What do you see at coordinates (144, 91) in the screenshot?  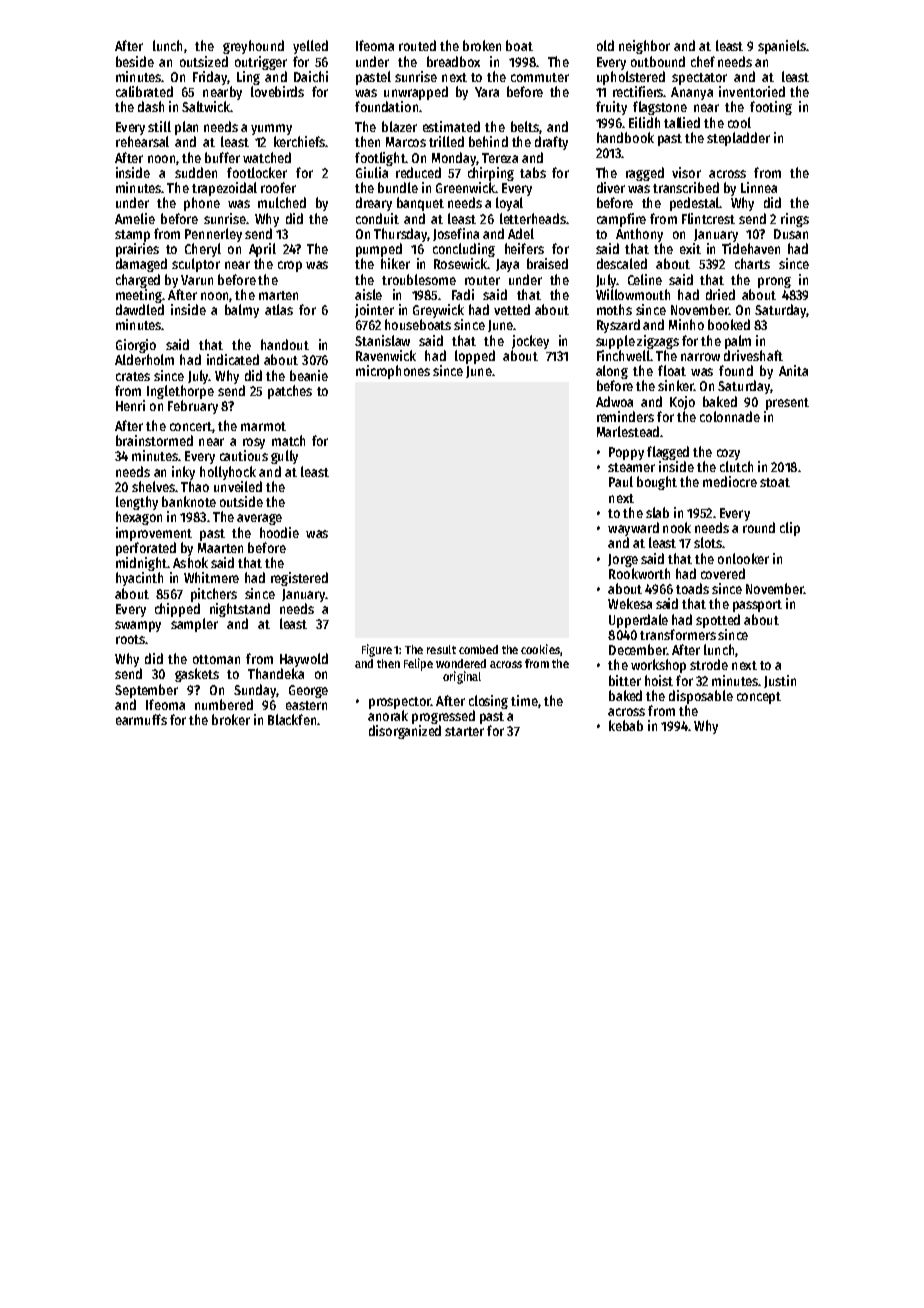 I see `calibrated` at bounding box center [144, 91].
